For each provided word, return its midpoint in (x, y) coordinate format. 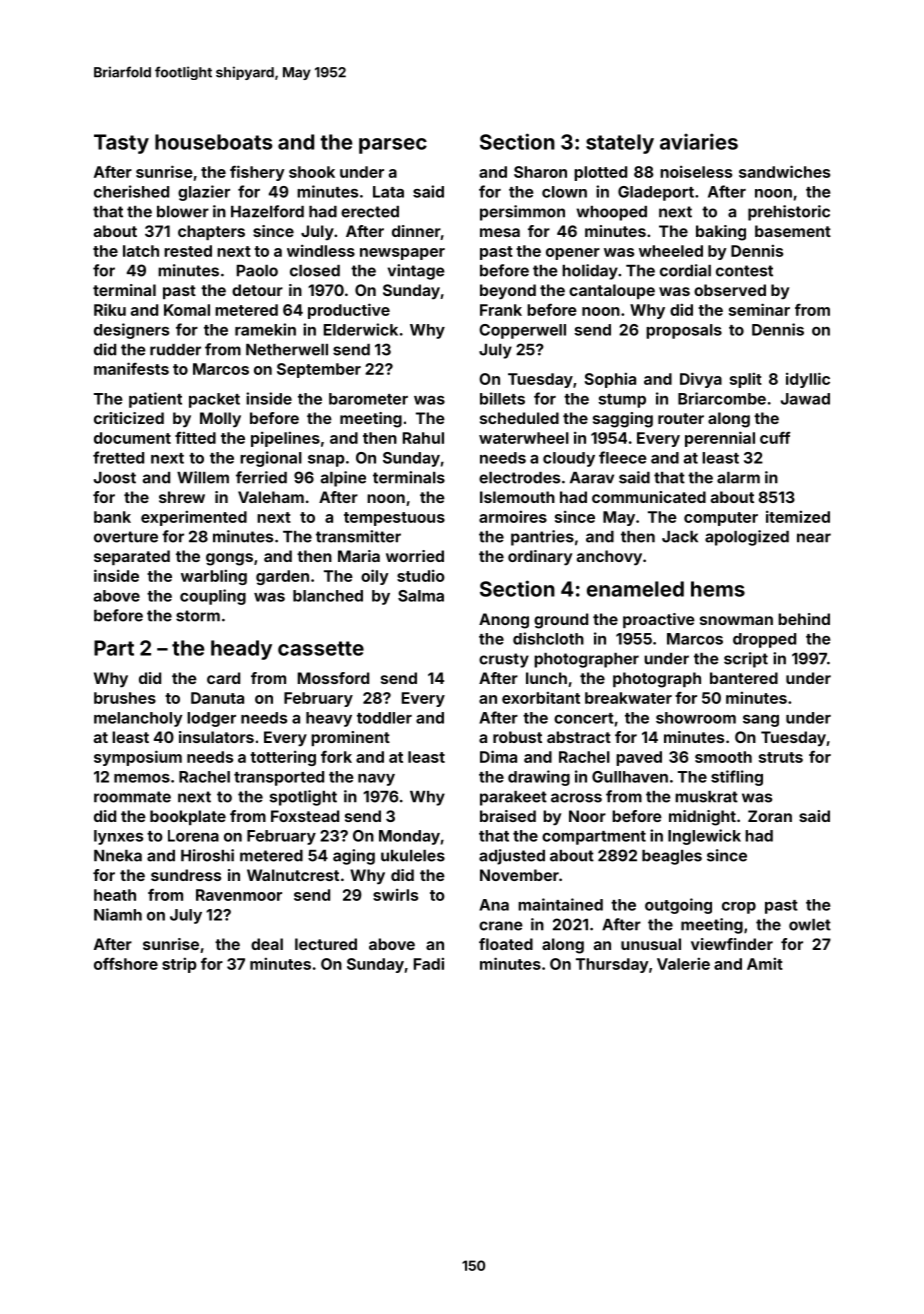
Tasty (121, 144)
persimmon (522, 213)
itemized (798, 516)
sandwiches (784, 171)
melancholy (138, 719)
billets (502, 398)
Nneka (118, 856)
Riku (110, 309)
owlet (810, 925)
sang (761, 721)
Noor (587, 816)
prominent (350, 738)
